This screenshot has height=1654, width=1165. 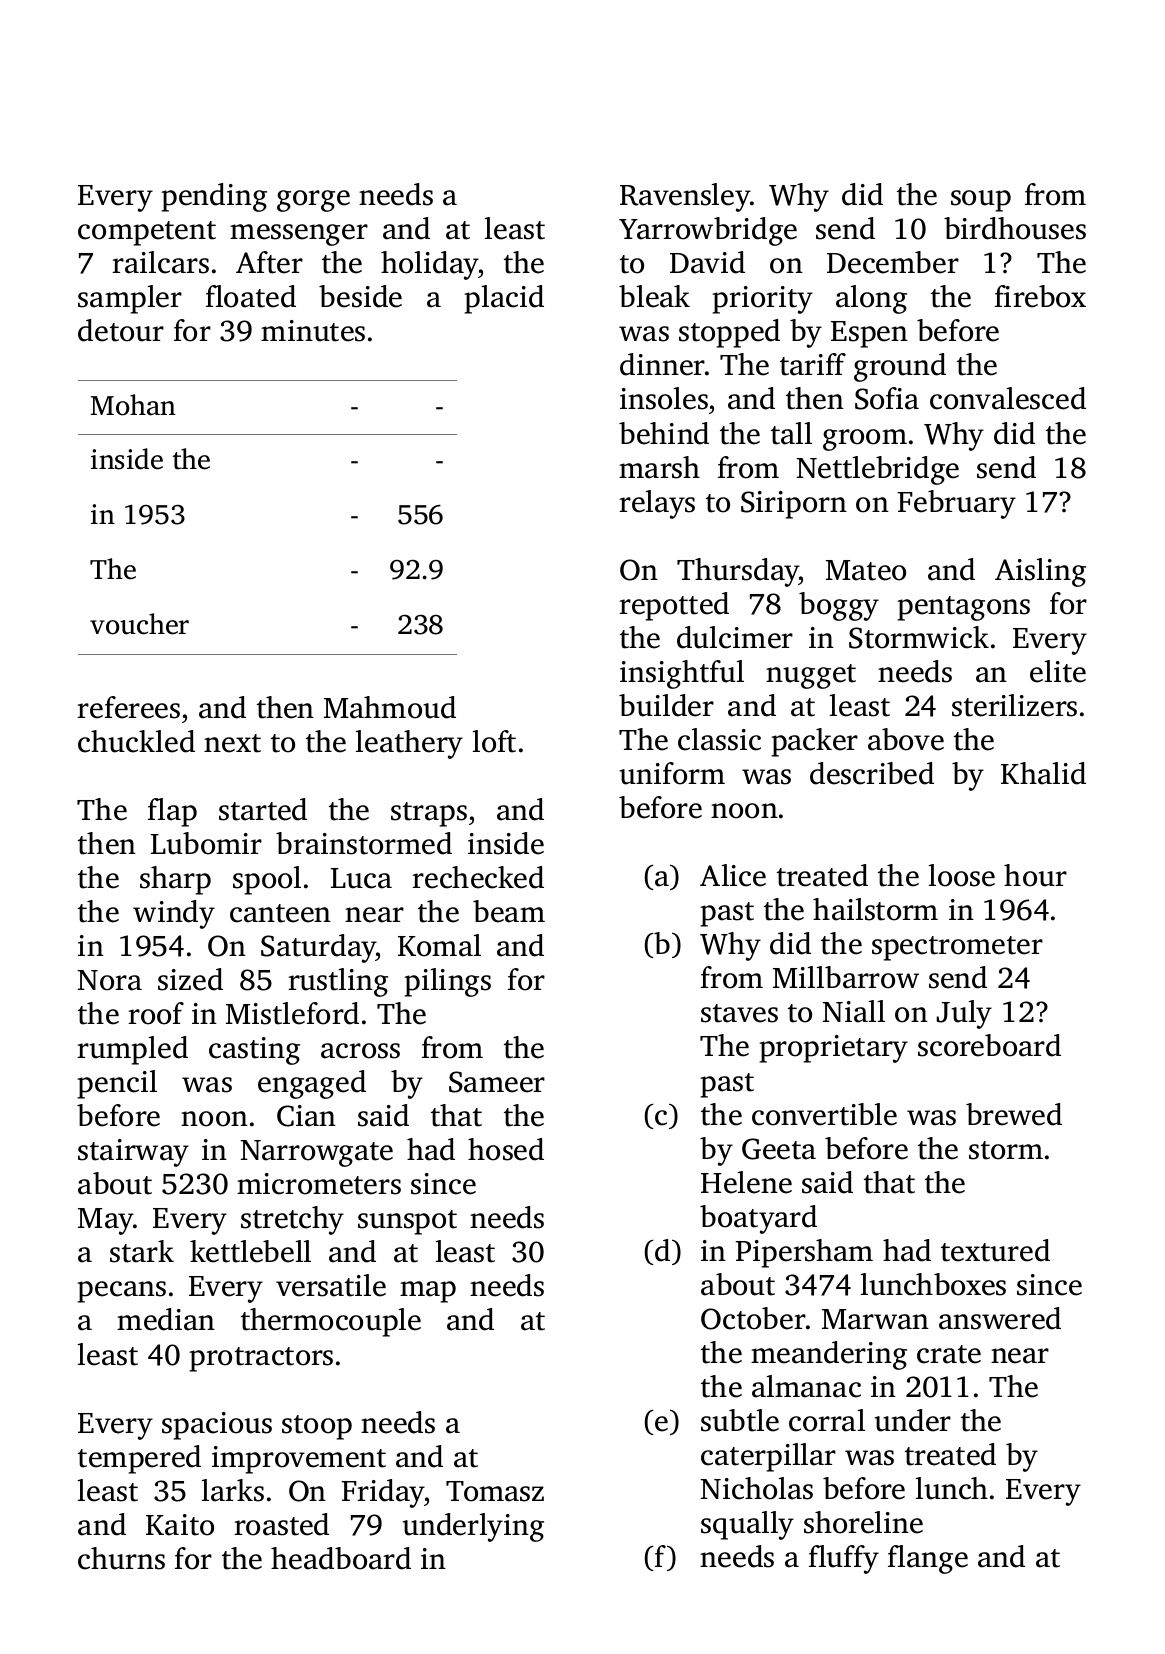 I want to click on relays, so click(x=657, y=504).
